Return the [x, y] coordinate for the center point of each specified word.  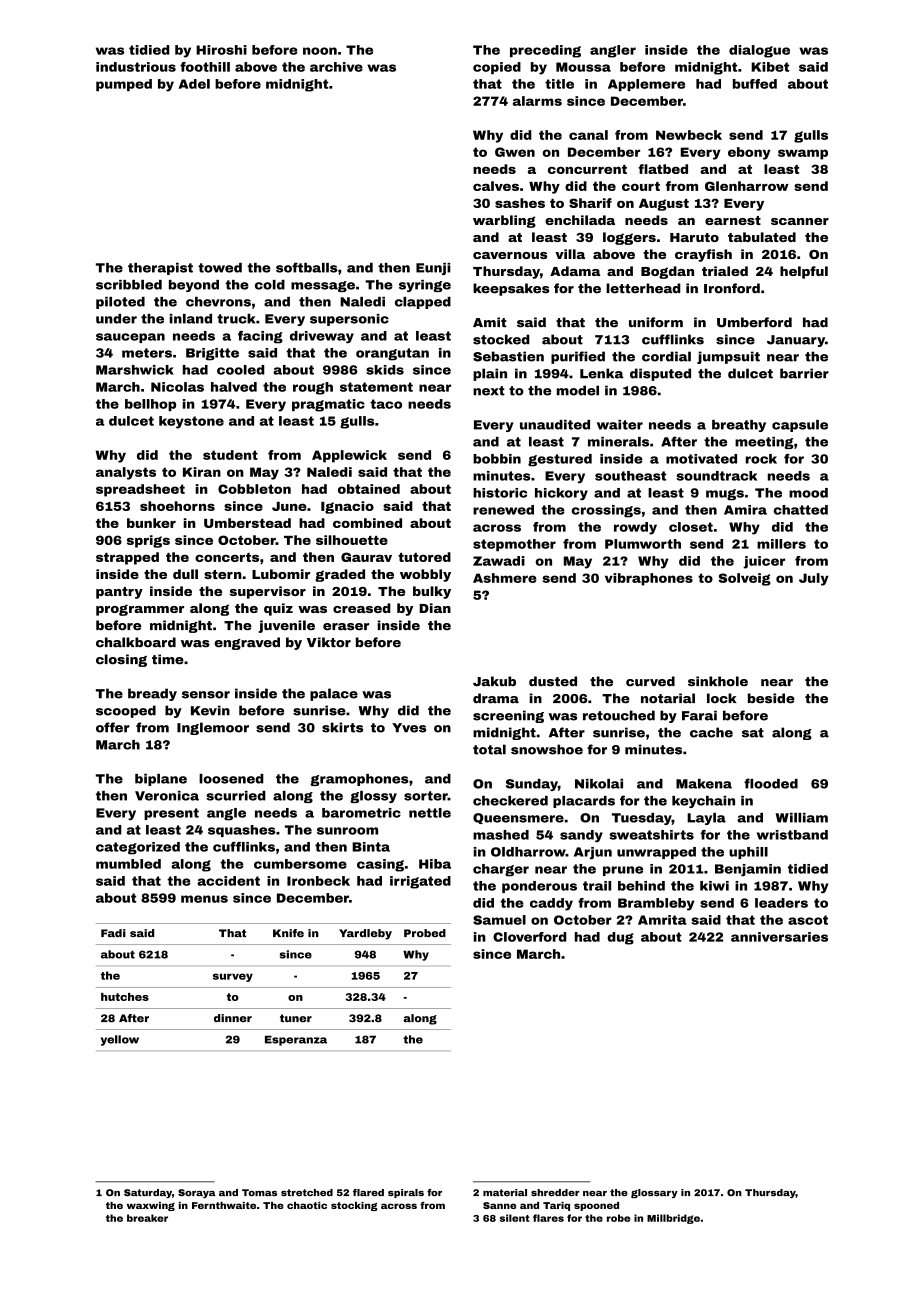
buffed [755, 84]
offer [113, 727]
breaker [147, 1218]
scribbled [129, 285]
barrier [804, 373]
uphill [748, 853]
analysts [126, 473]
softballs [306, 267]
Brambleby [656, 904]
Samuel [499, 920]
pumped [124, 85]
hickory [561, 494]
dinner [233, 1018]
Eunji [433, 269]
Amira [745, 510]
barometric [361, 813]
